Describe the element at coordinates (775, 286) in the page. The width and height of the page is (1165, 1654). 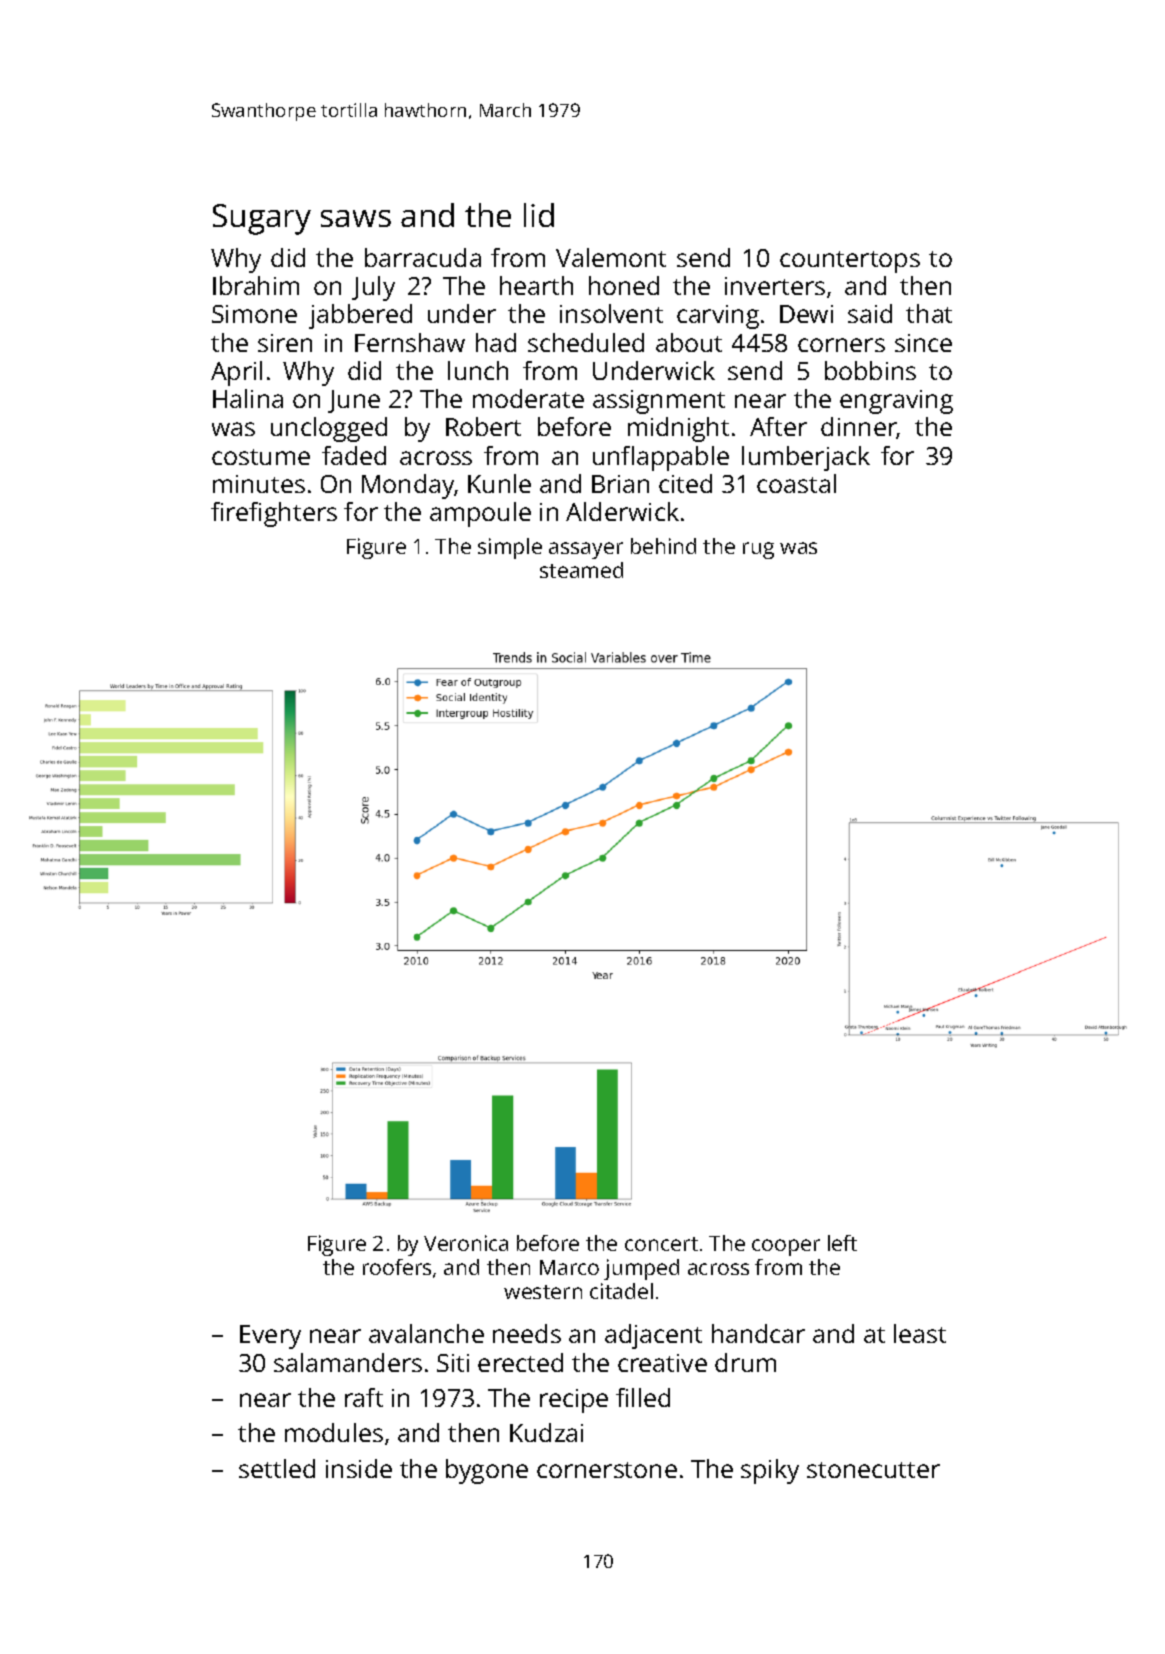
I see `inverters` at that location.
